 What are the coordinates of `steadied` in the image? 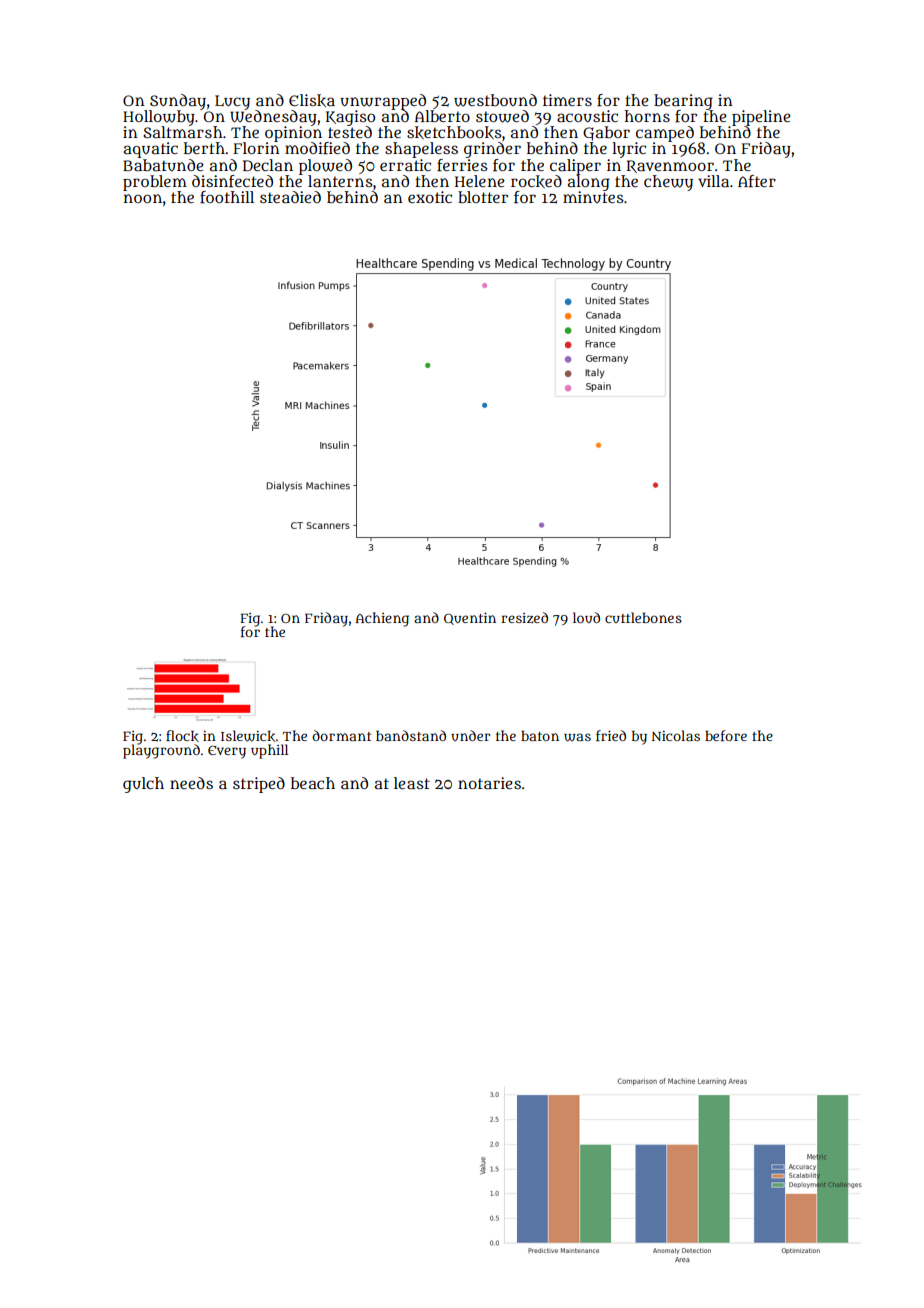 It's located at (290, 197).
